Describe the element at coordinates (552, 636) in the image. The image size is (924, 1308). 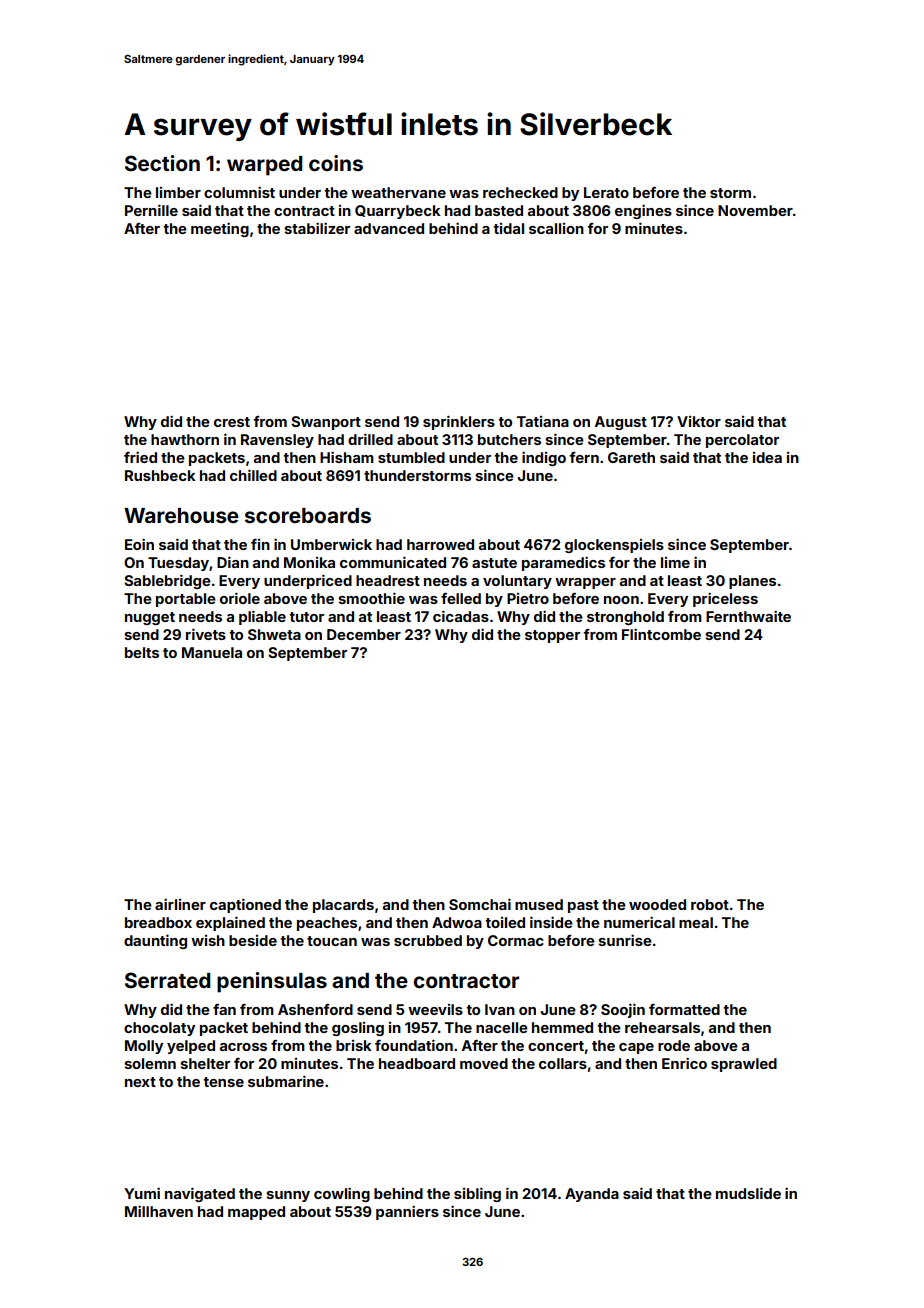
I see `stopper` at that location.
